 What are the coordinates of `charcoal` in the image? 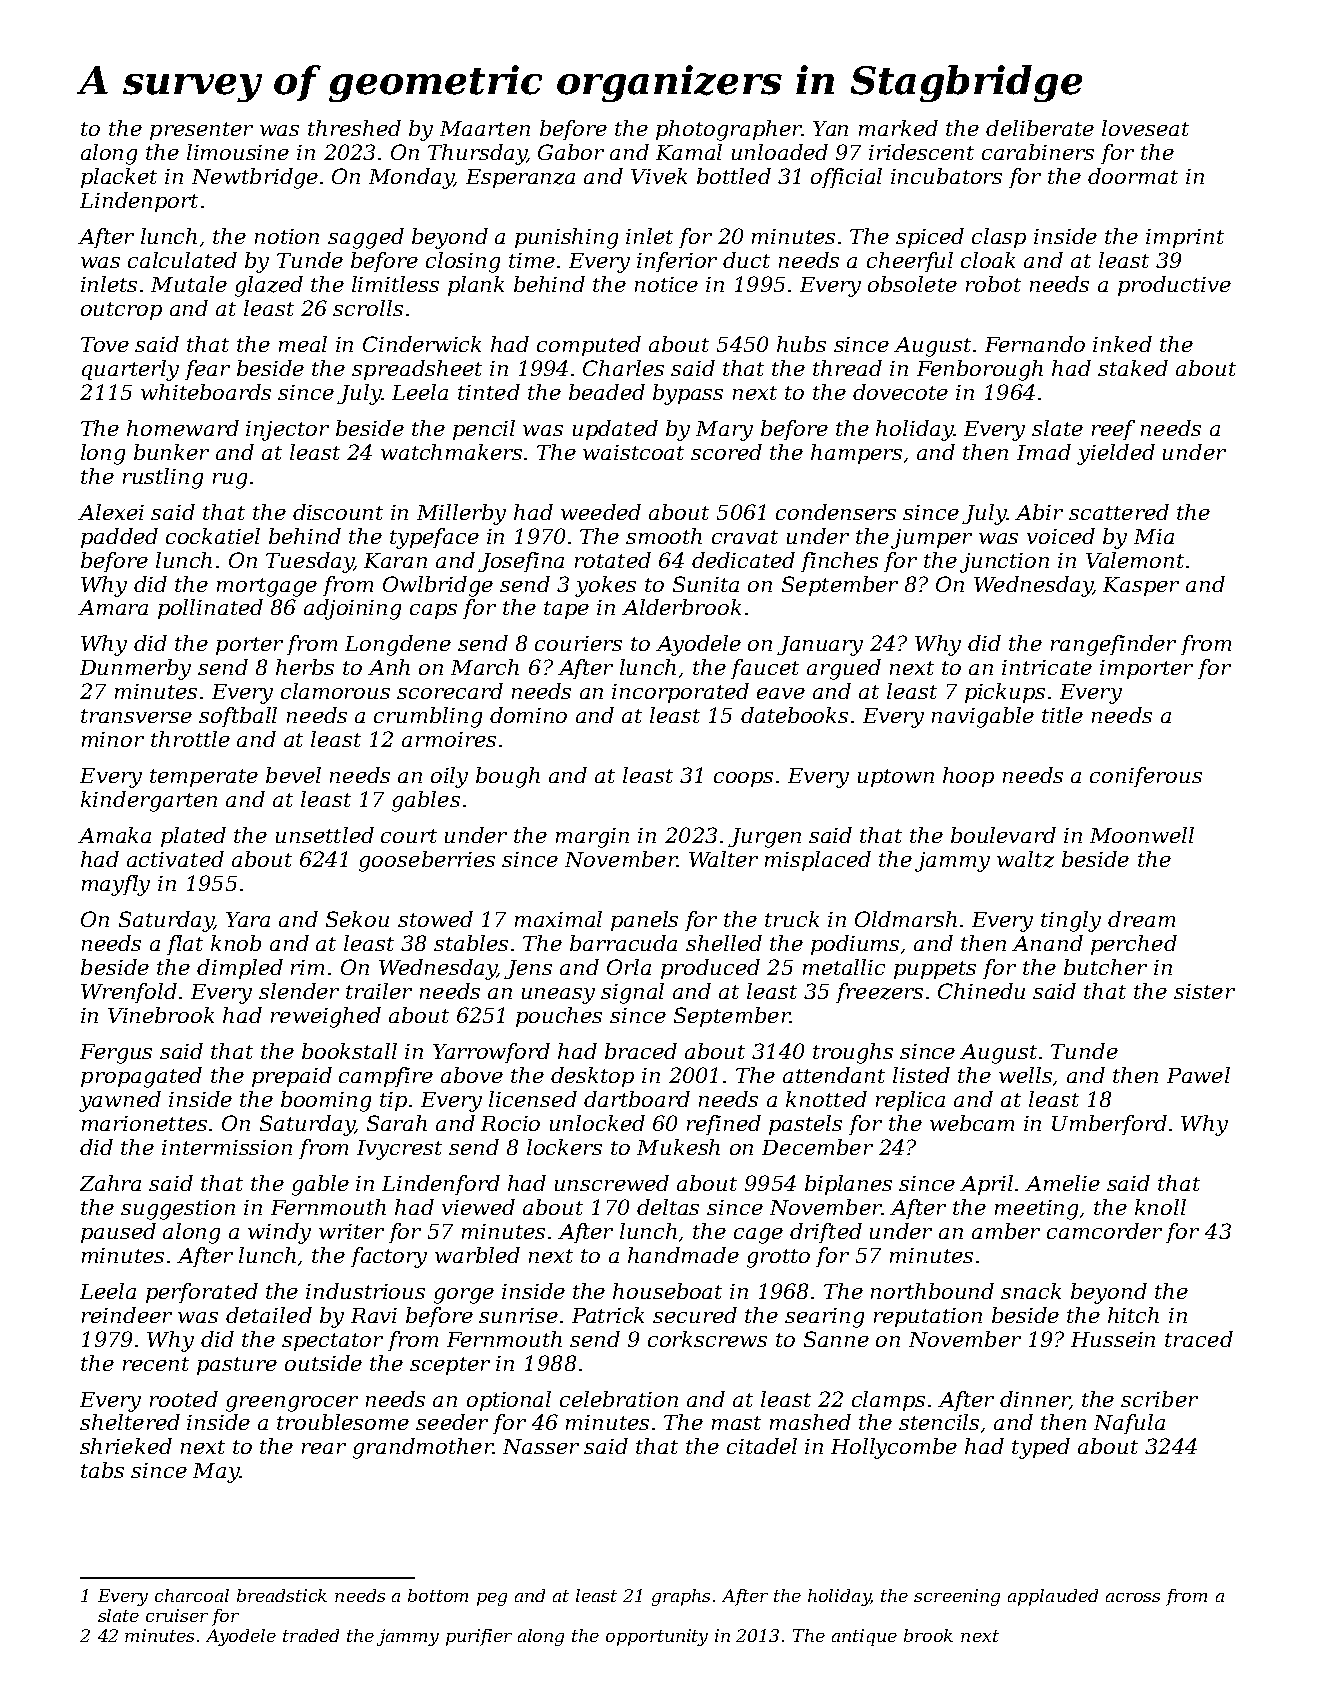 It's located at (192, 1595).
